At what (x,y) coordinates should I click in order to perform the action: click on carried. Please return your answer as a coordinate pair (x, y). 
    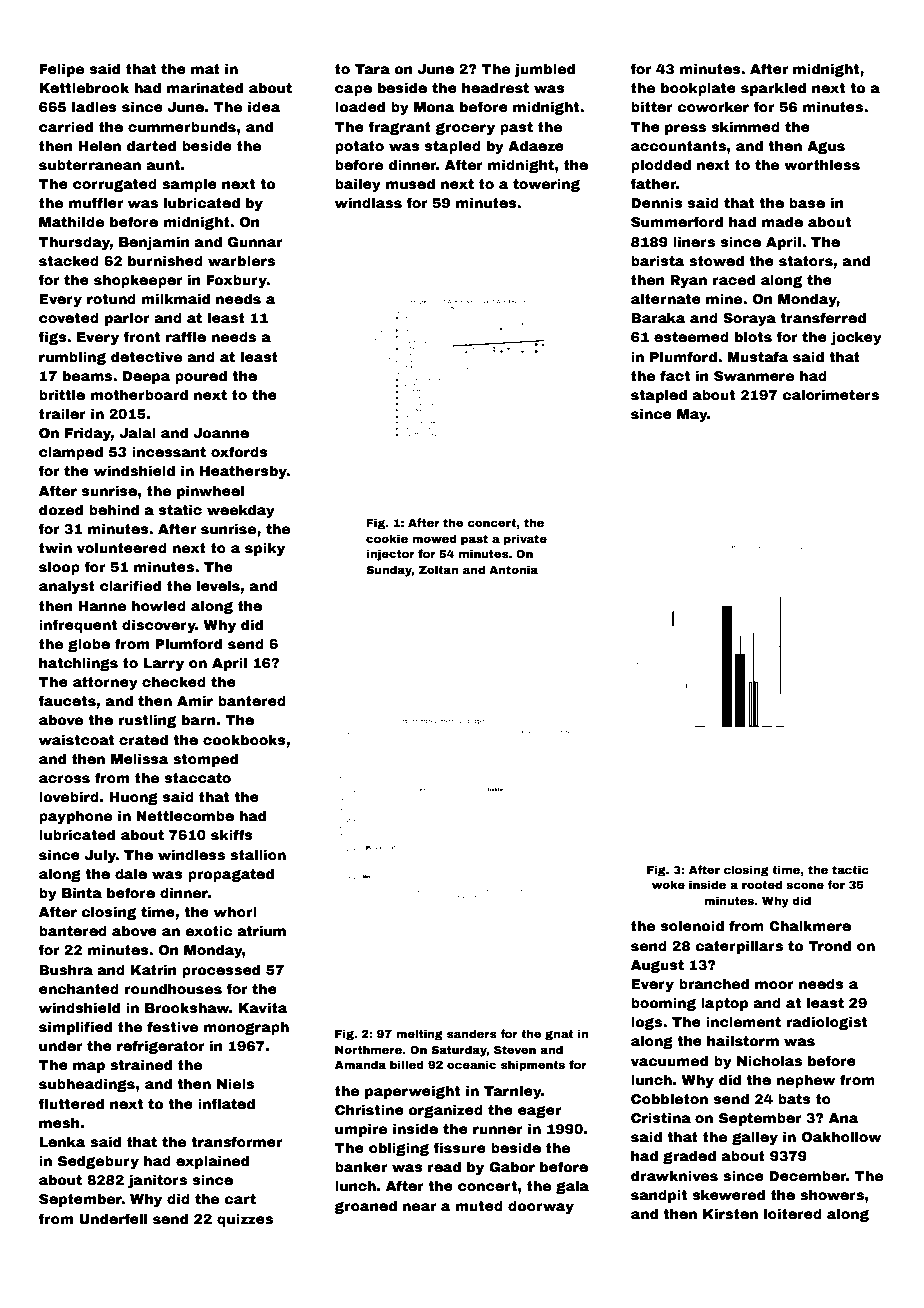
    Looking at the image, I should click on (66, 126).
